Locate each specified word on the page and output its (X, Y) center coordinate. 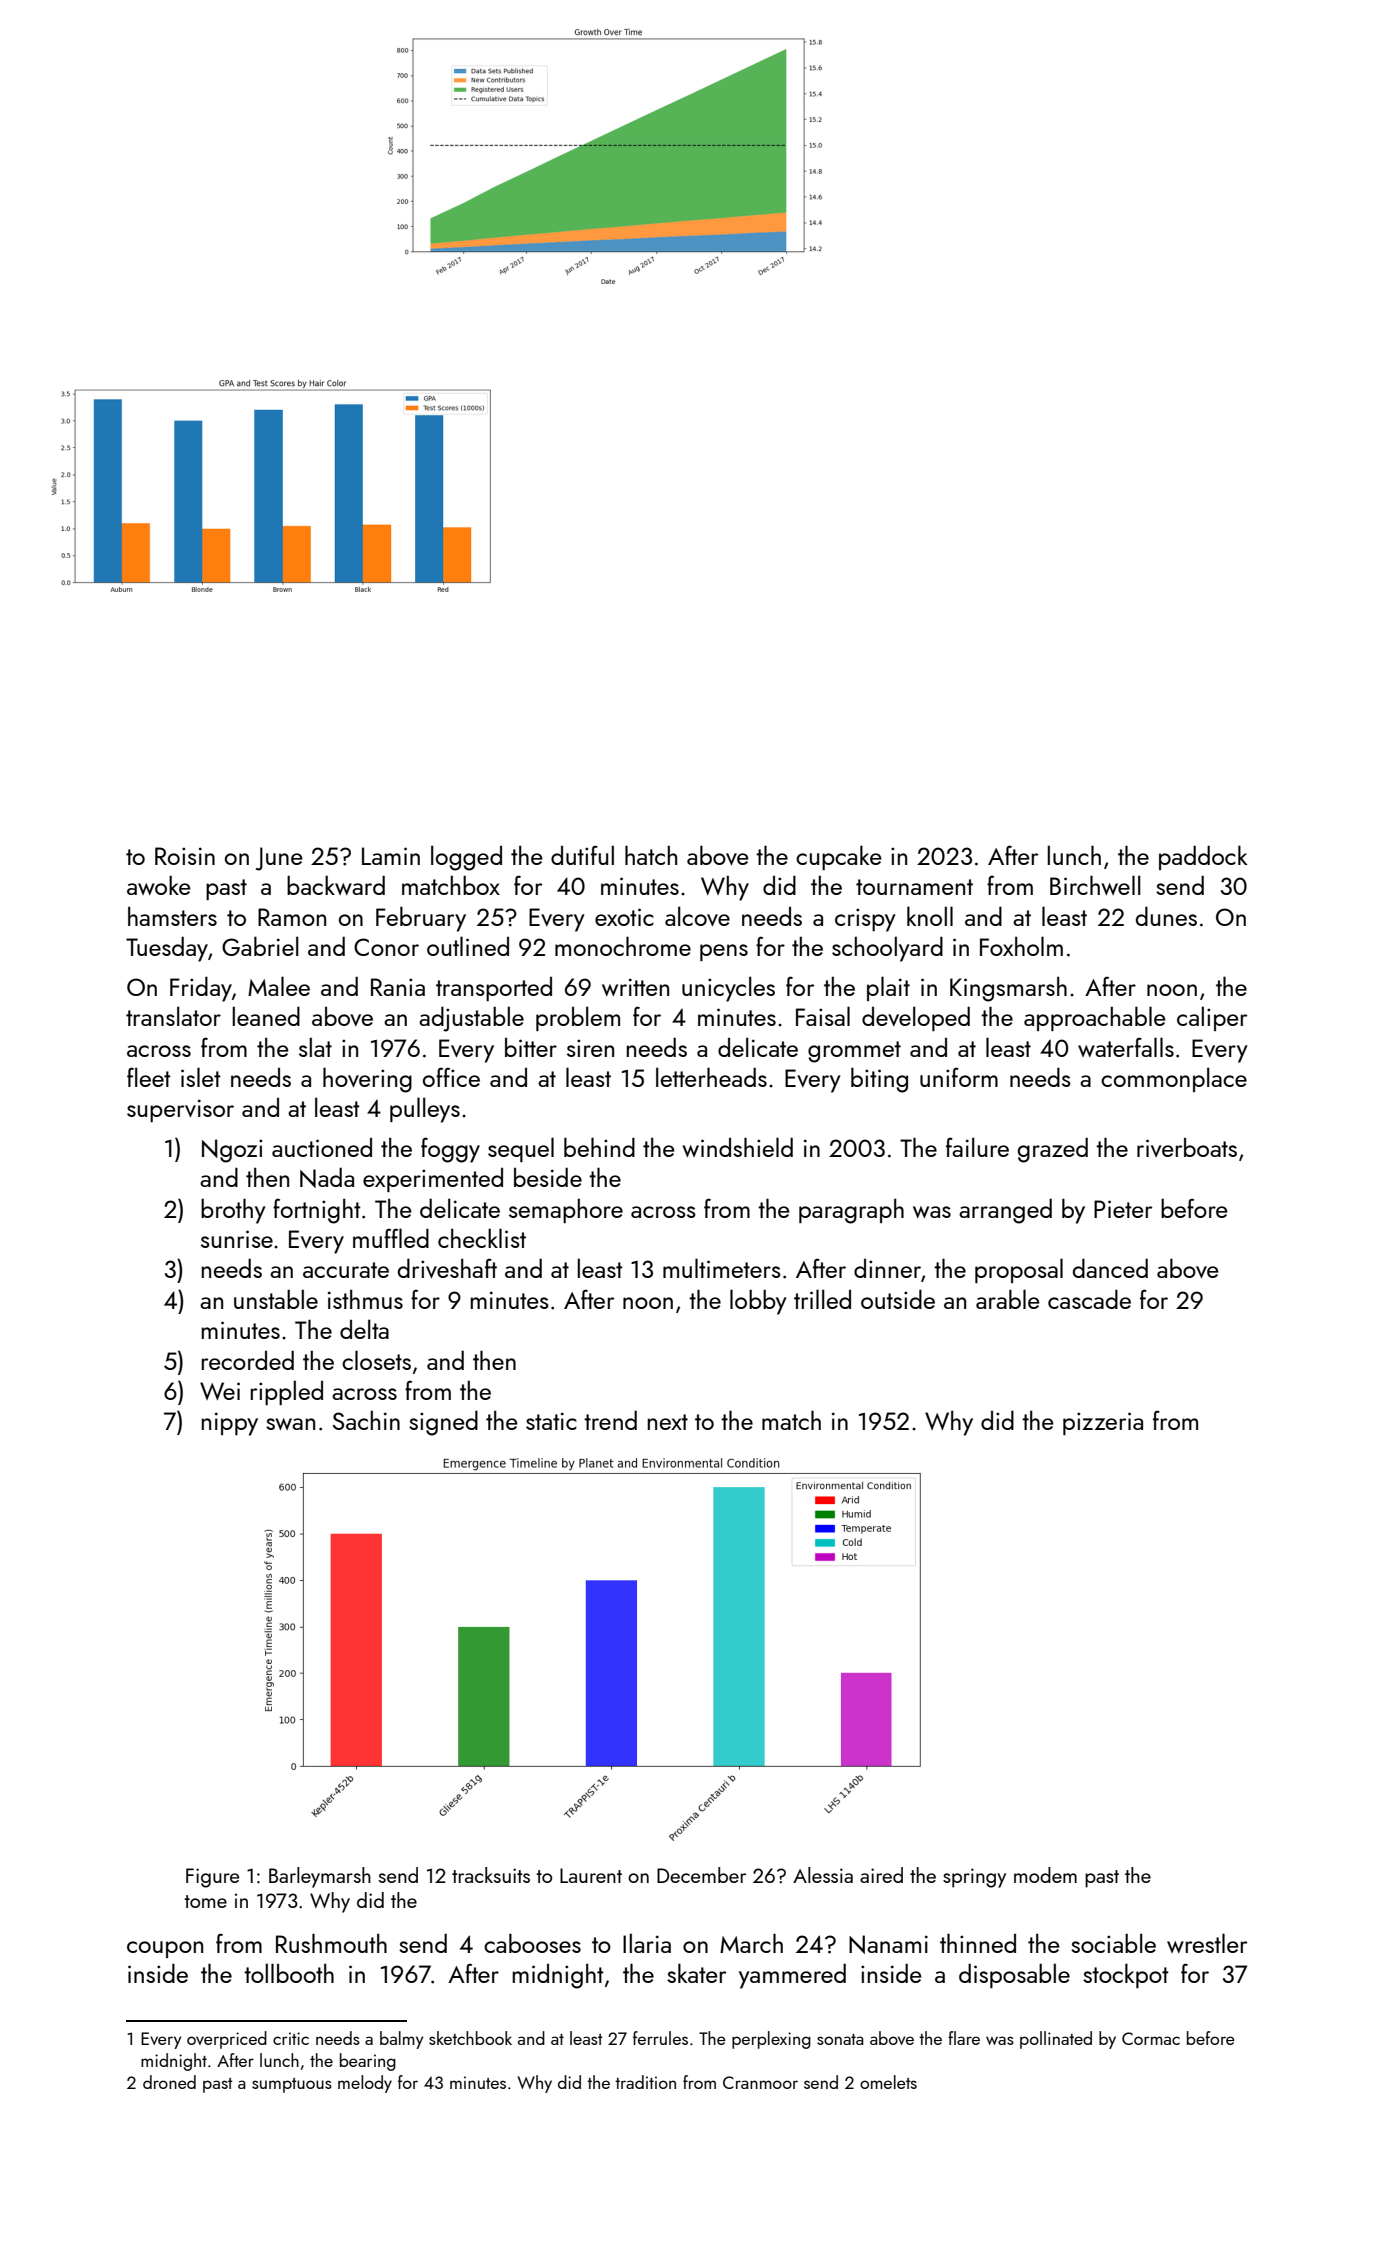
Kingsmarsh (1008, 989)
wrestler (1207, 1943)
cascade (1089, 1299)
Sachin (366, 1420)
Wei (220, 1391)
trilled (822, 1299)
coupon (165, 1949)
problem (578, 1018)
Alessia (823, 1875)
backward (336, 885)
